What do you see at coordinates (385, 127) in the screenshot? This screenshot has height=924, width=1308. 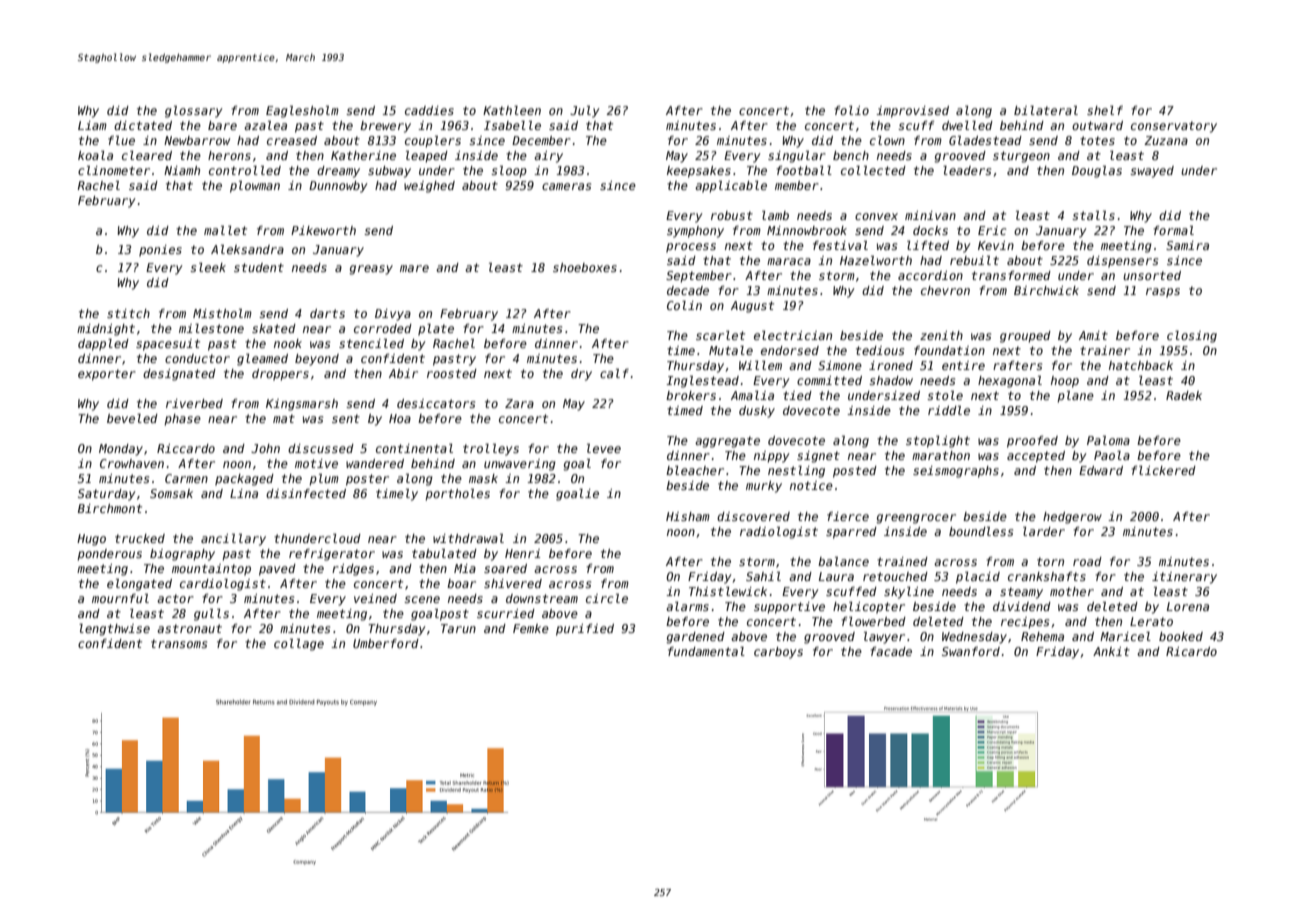 I see `brewery` at bounding box center [385, 127].
